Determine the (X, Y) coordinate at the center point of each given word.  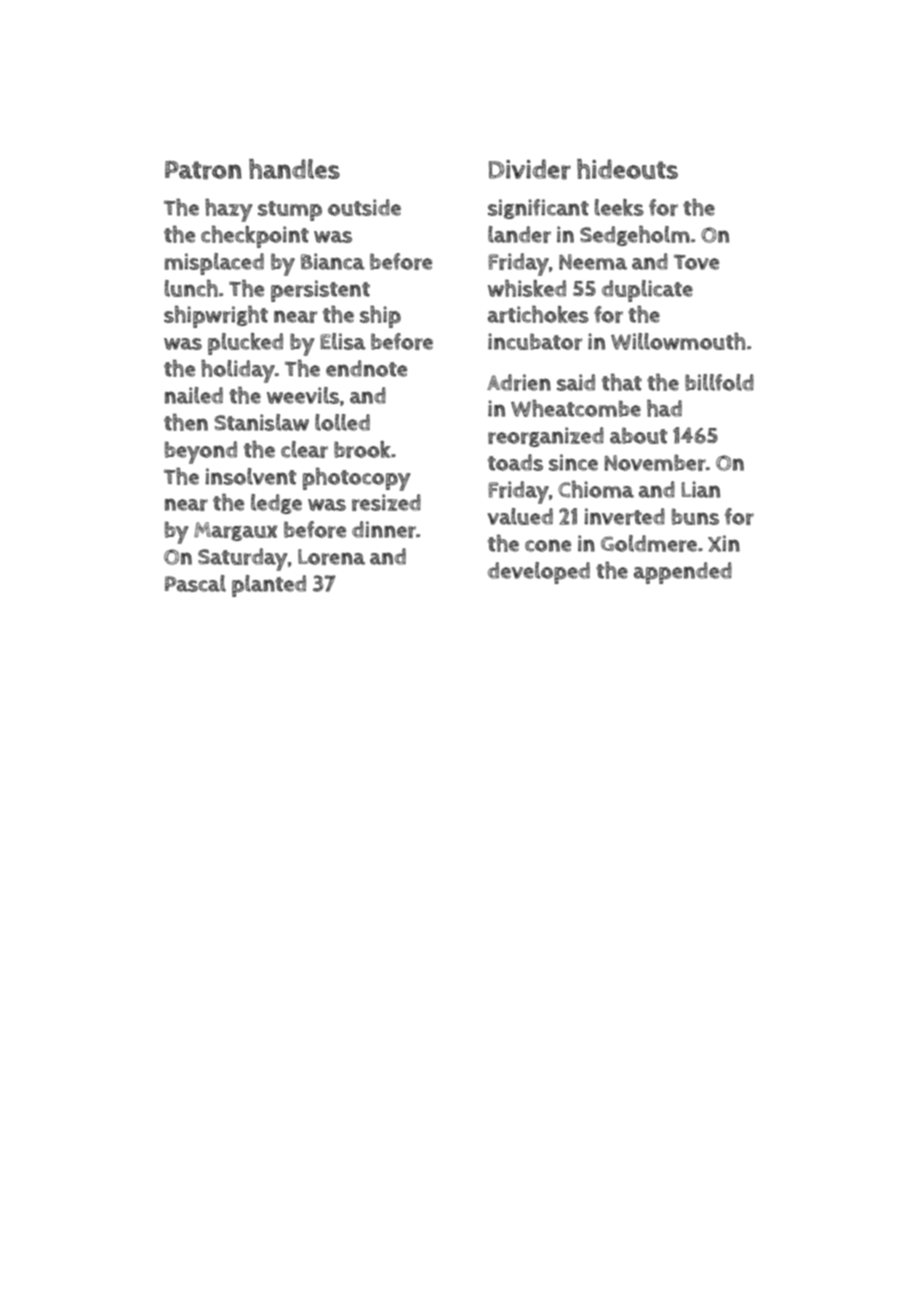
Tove (696, 262)
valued (520, 516)
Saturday (242, 559)
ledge (276, 504)
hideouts (627, 169)
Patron (203, 170)
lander (519, 234)
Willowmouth (678, 341)
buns (695, 516)
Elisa (343, 341)
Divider (530, 169)
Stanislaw (261, 422)
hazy (228, 210)
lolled (342, 422)
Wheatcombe (576, 408)
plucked (245, 344)
